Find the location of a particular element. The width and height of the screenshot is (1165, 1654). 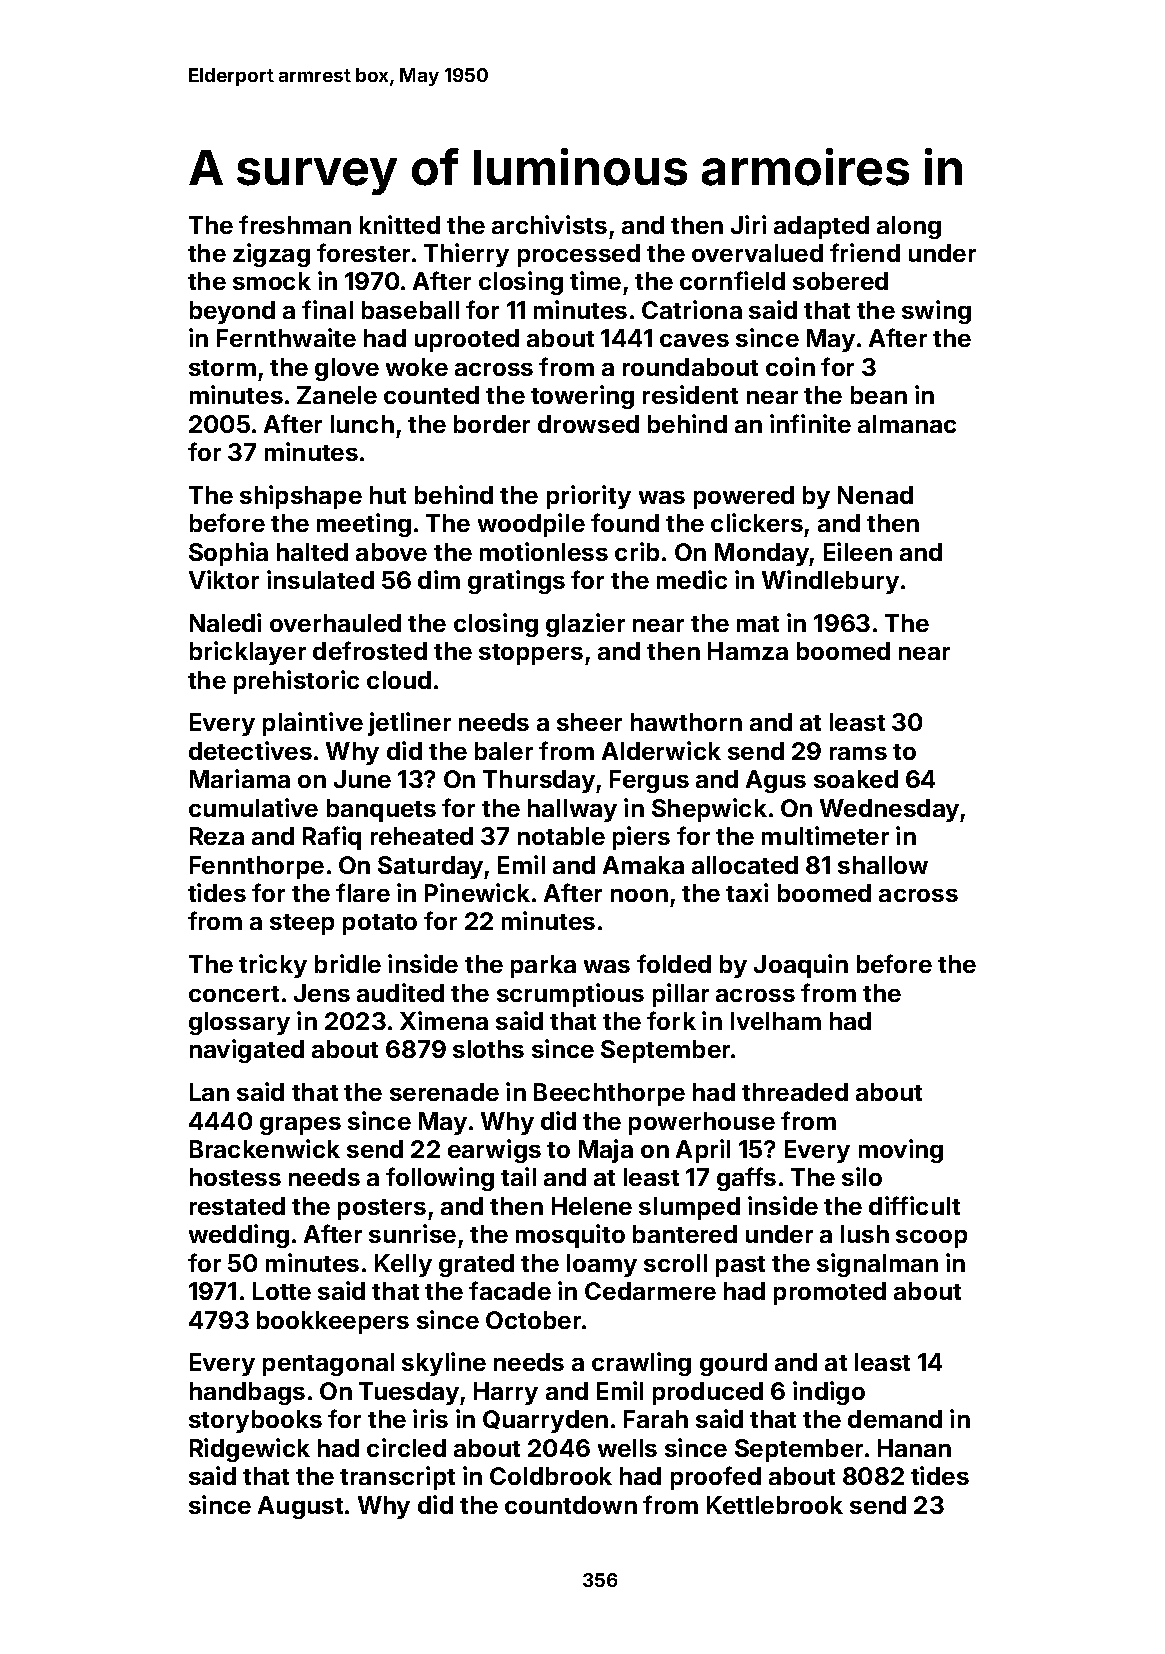

countdown is located at coordinates (571, 1505).
